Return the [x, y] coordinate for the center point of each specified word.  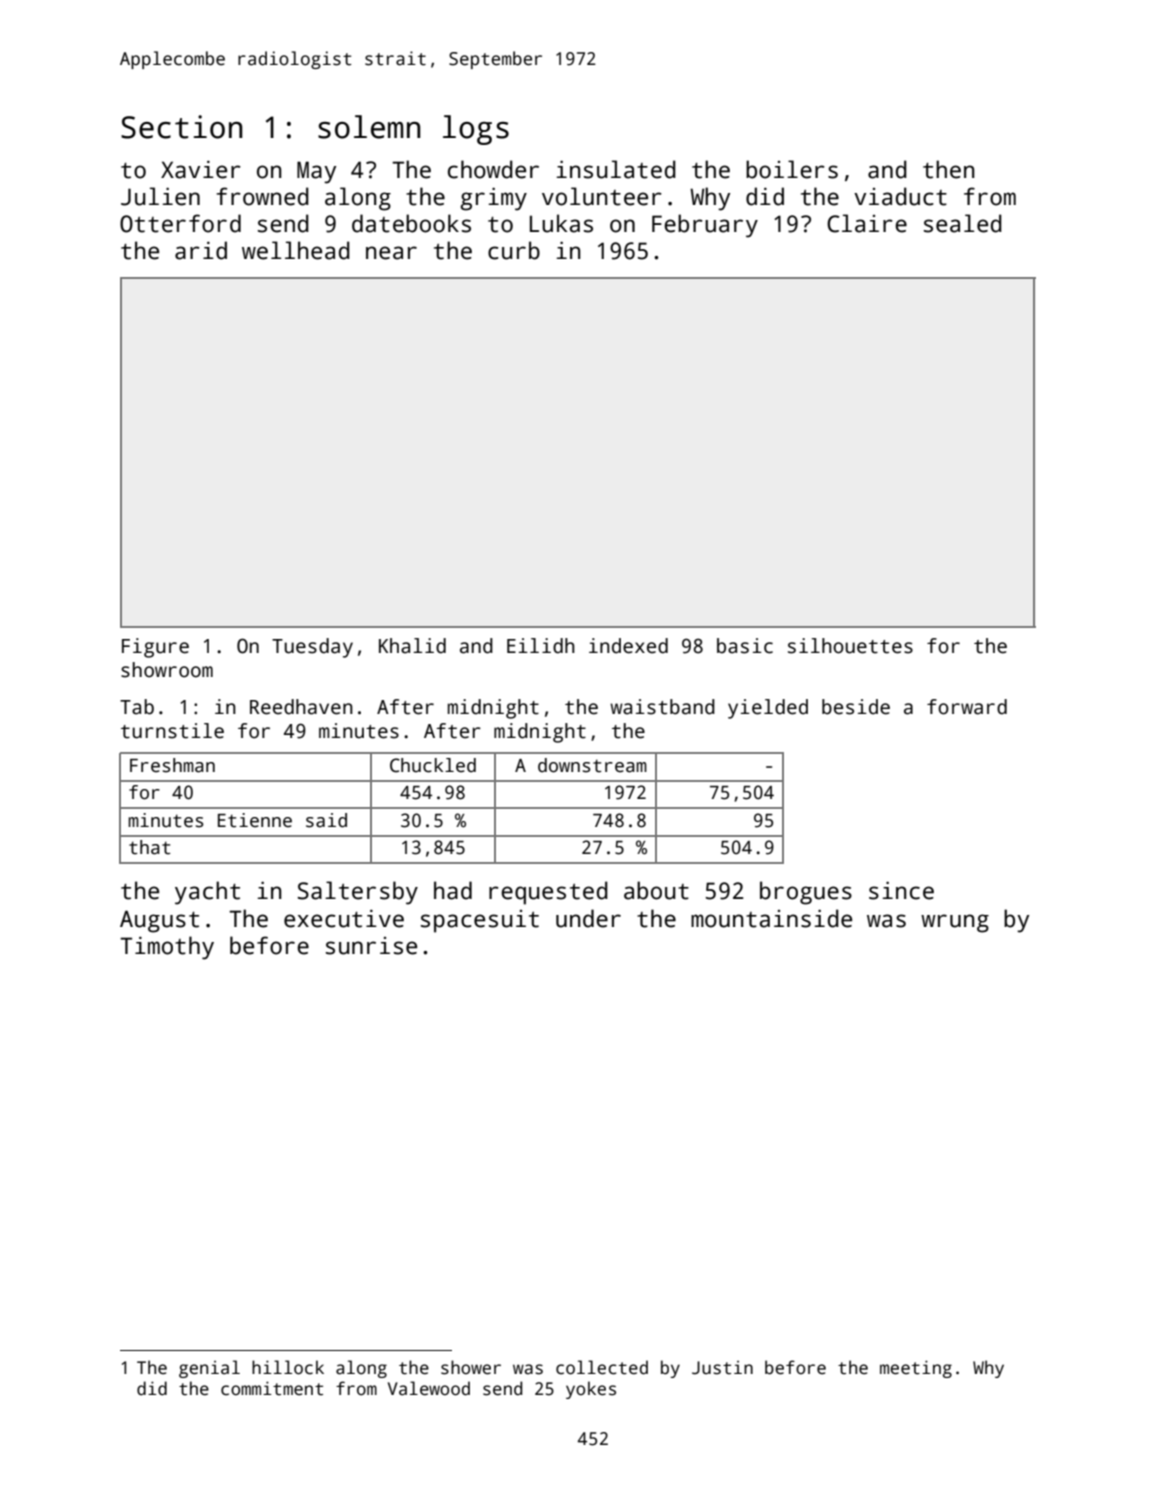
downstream [592, 765]
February [705, 226]
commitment [272, 1388]
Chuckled [433, 765]
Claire [867, 223]
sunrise [371, 946]
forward [967, 707]
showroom [167, 670]
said [326, 820]
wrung [955, 923]
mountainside [771, 918]
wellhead [296, 250]
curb [514, 250]
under [588, 918]
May [316, 172]
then [949, 169]
